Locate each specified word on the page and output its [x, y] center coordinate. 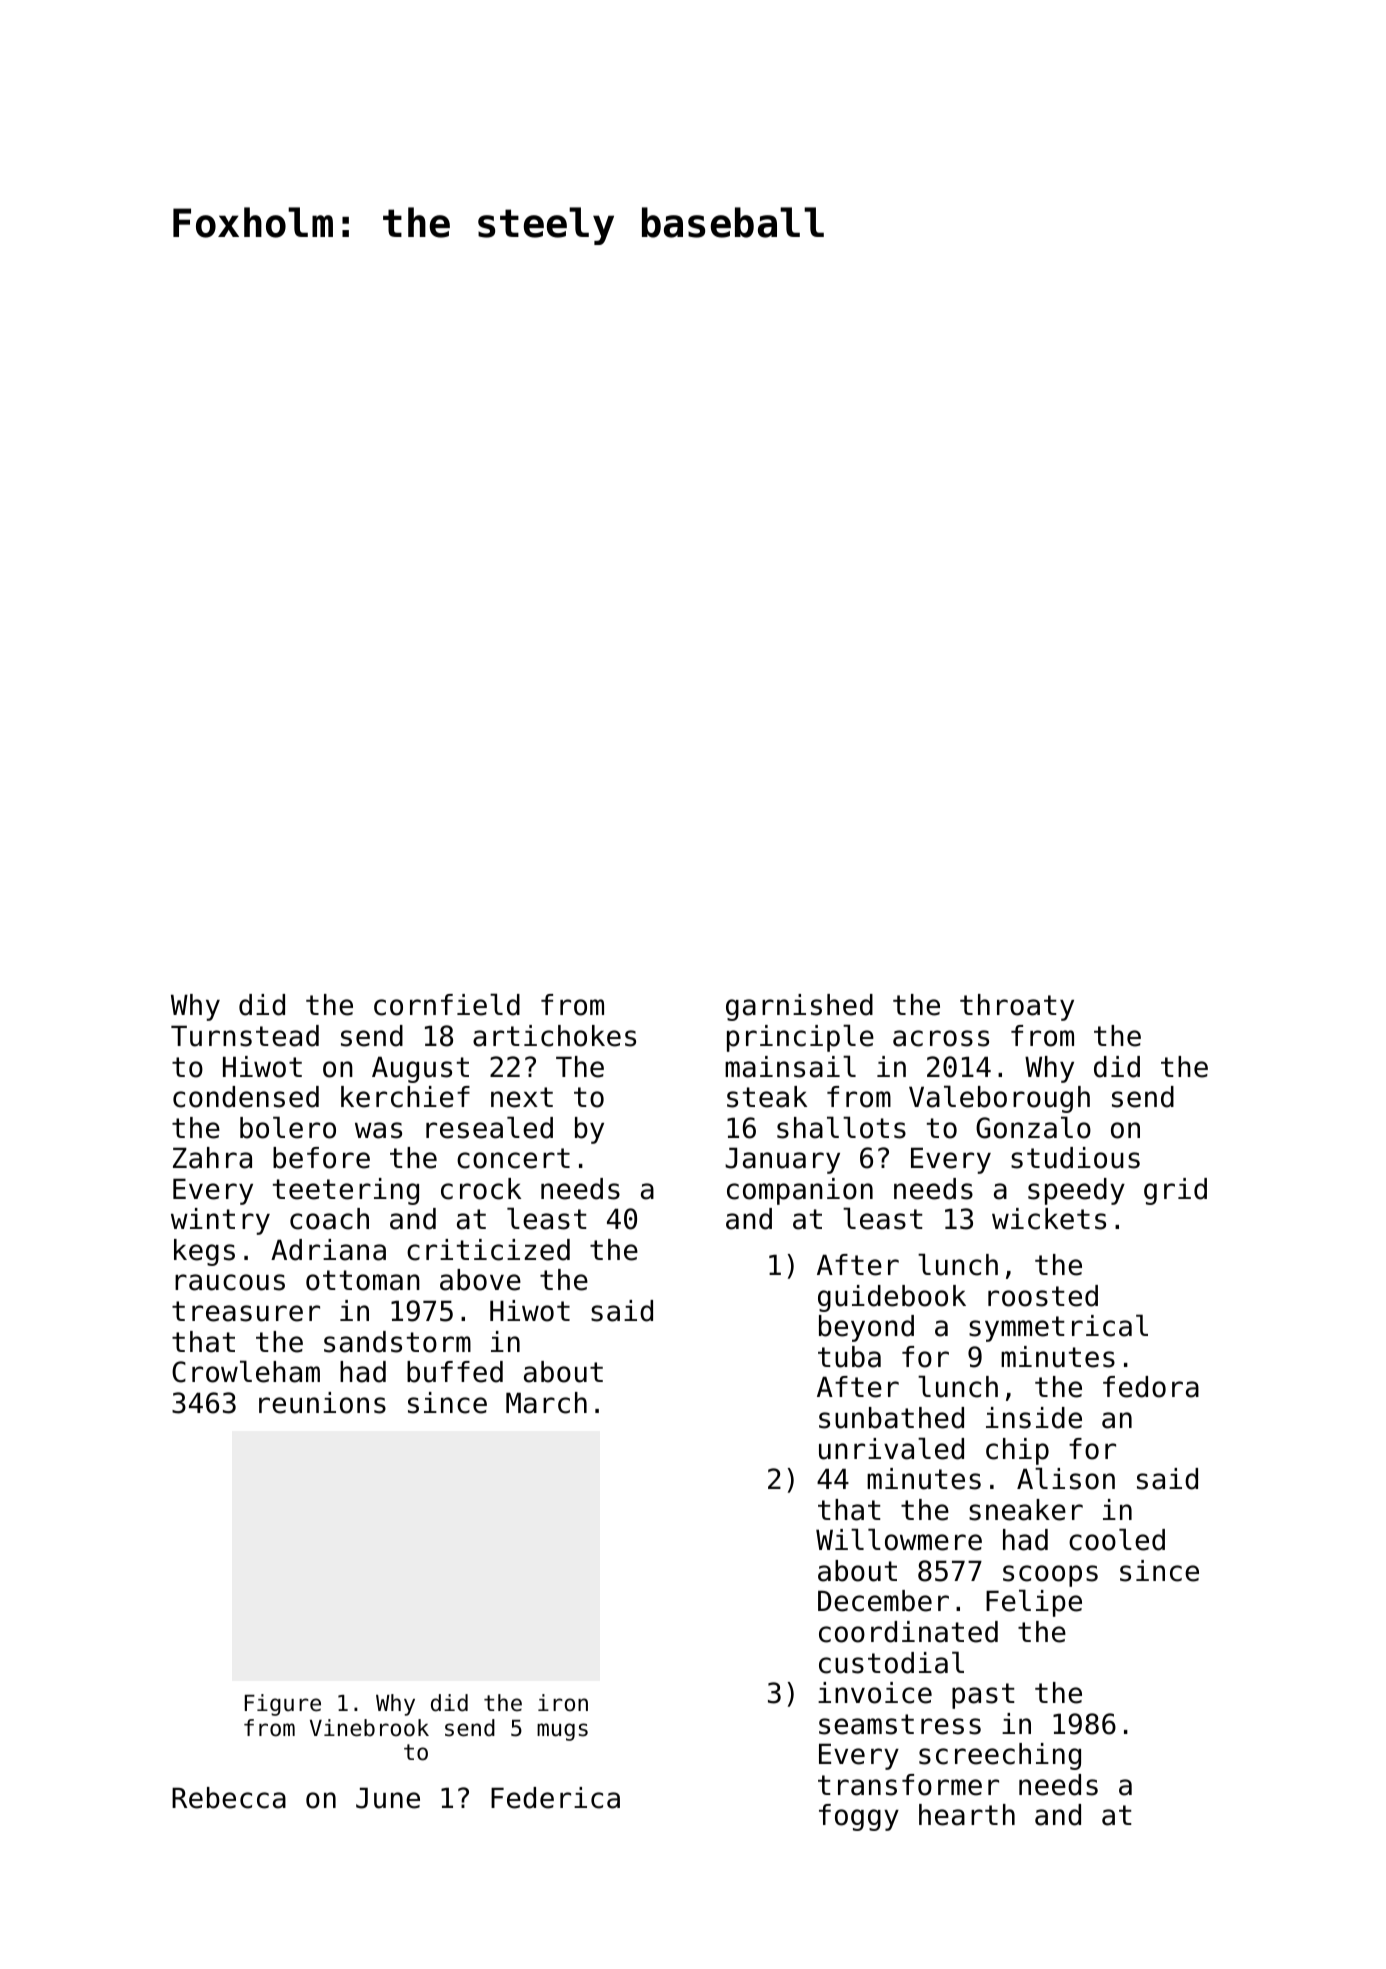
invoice [875, 1693]
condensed [246, 1097]
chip [1017, 1451]
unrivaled [891, 1448]
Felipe [1034, 1603]
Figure [283, 1705]
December [883, 1601]
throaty [1017, 1007]
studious [1075, 1158]
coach [329, 1219]
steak [767, 1097]
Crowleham [246, 1371]
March [546, 1403]
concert [513, 1158]
